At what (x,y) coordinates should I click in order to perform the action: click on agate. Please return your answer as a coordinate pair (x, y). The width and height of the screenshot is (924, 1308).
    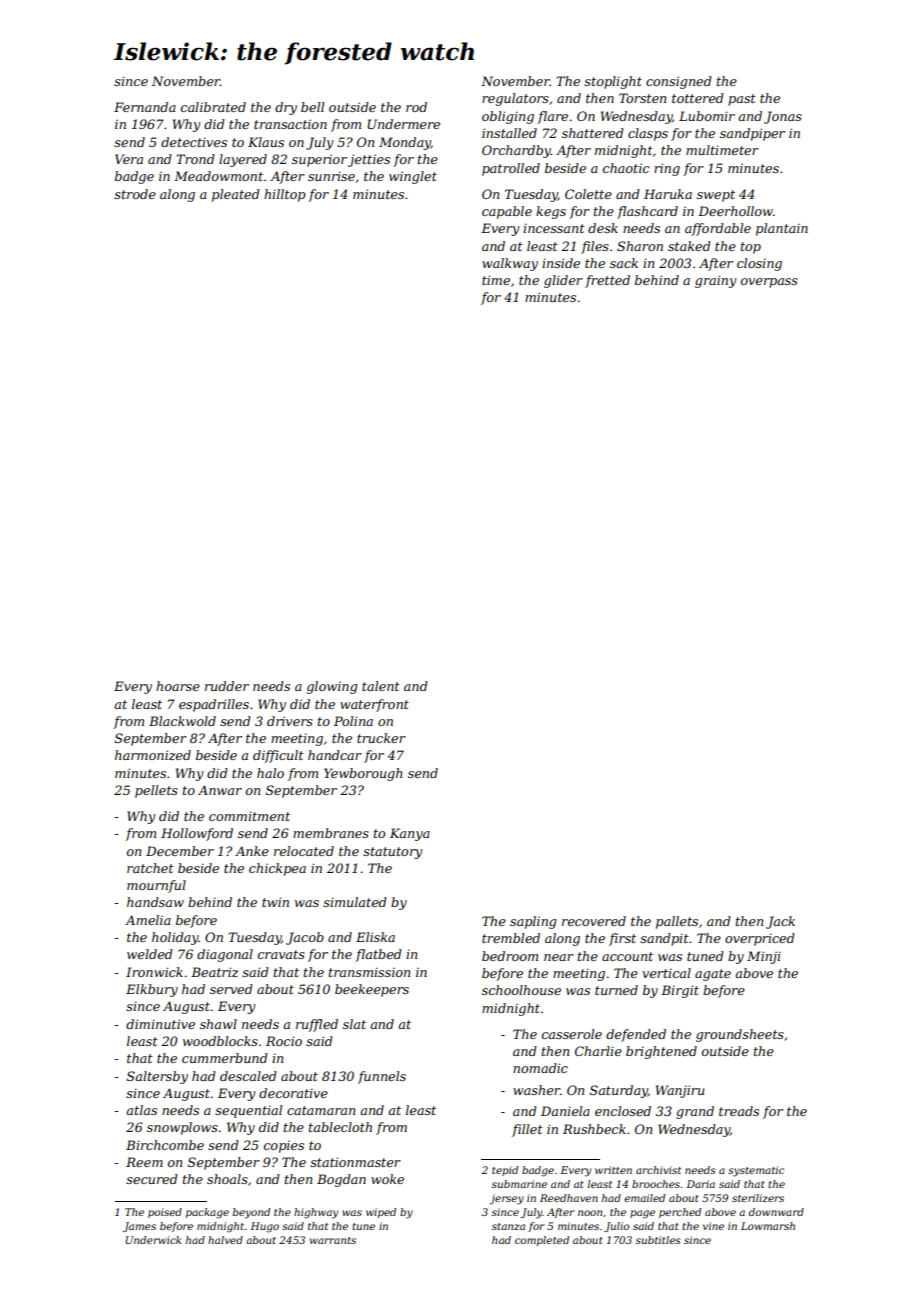
    Looking at the image, I should click on (713, 975).
